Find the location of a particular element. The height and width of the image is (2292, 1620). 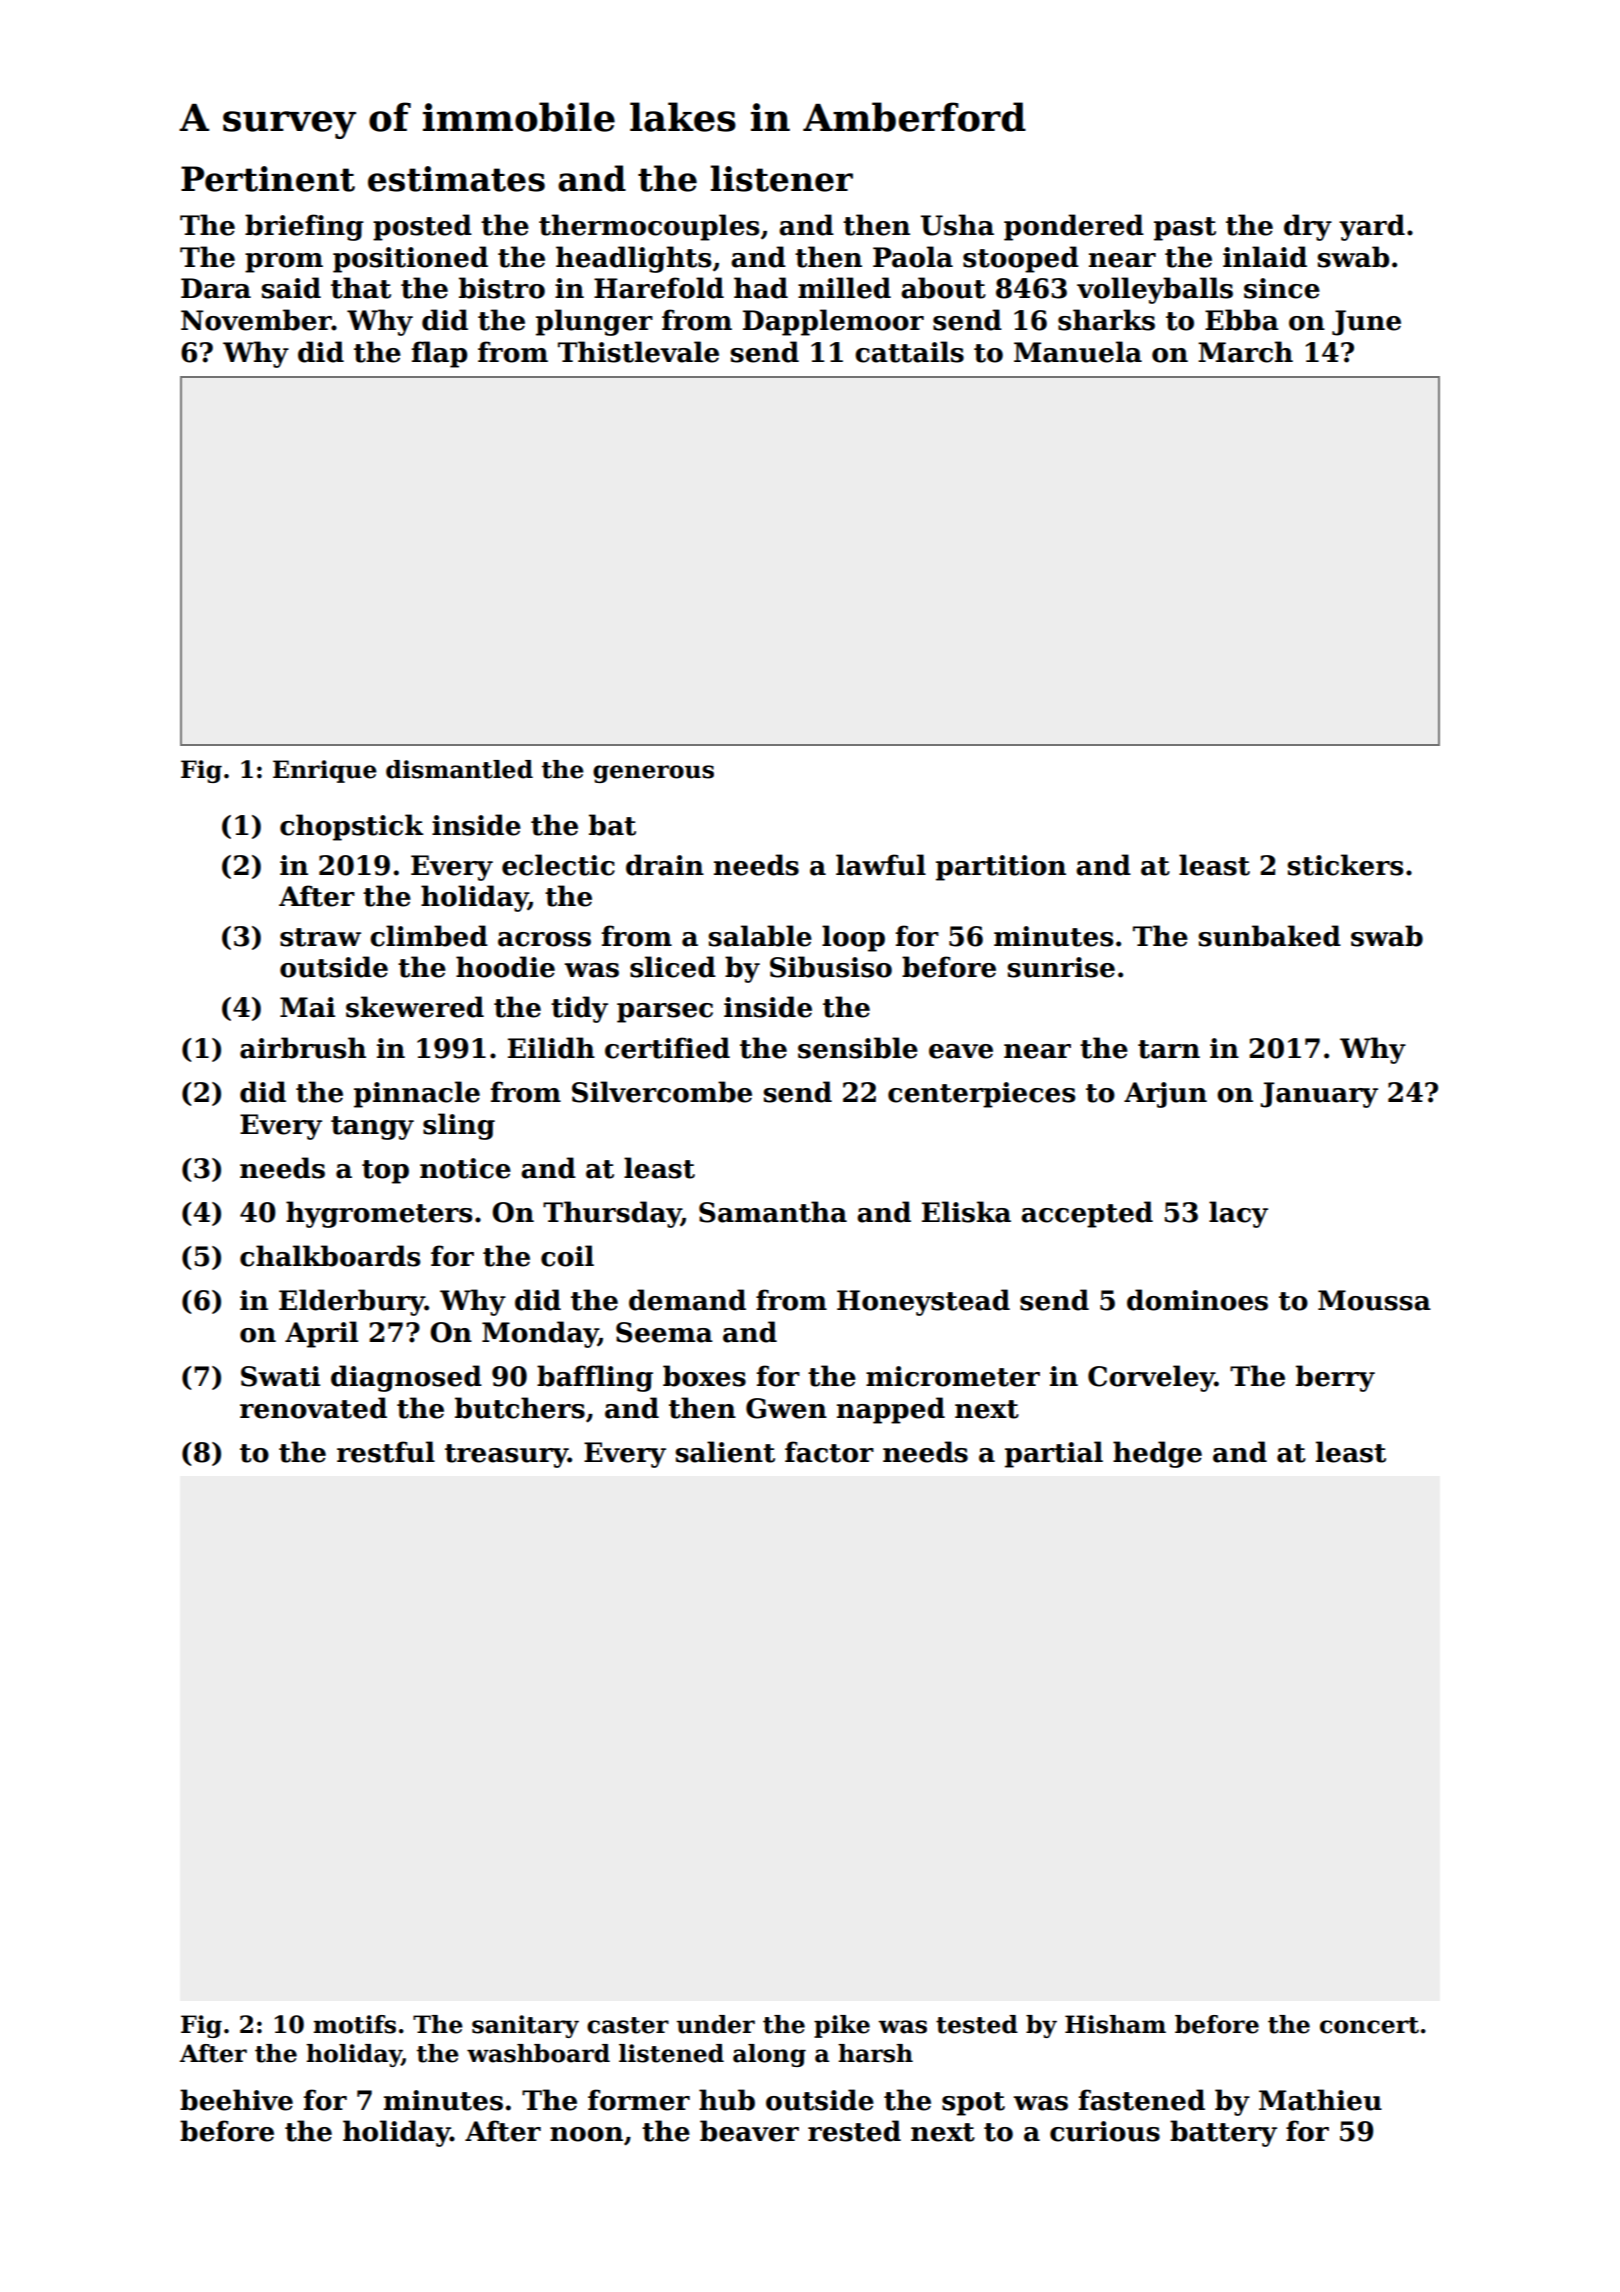

pike is located at coordinates (842, 2026).
